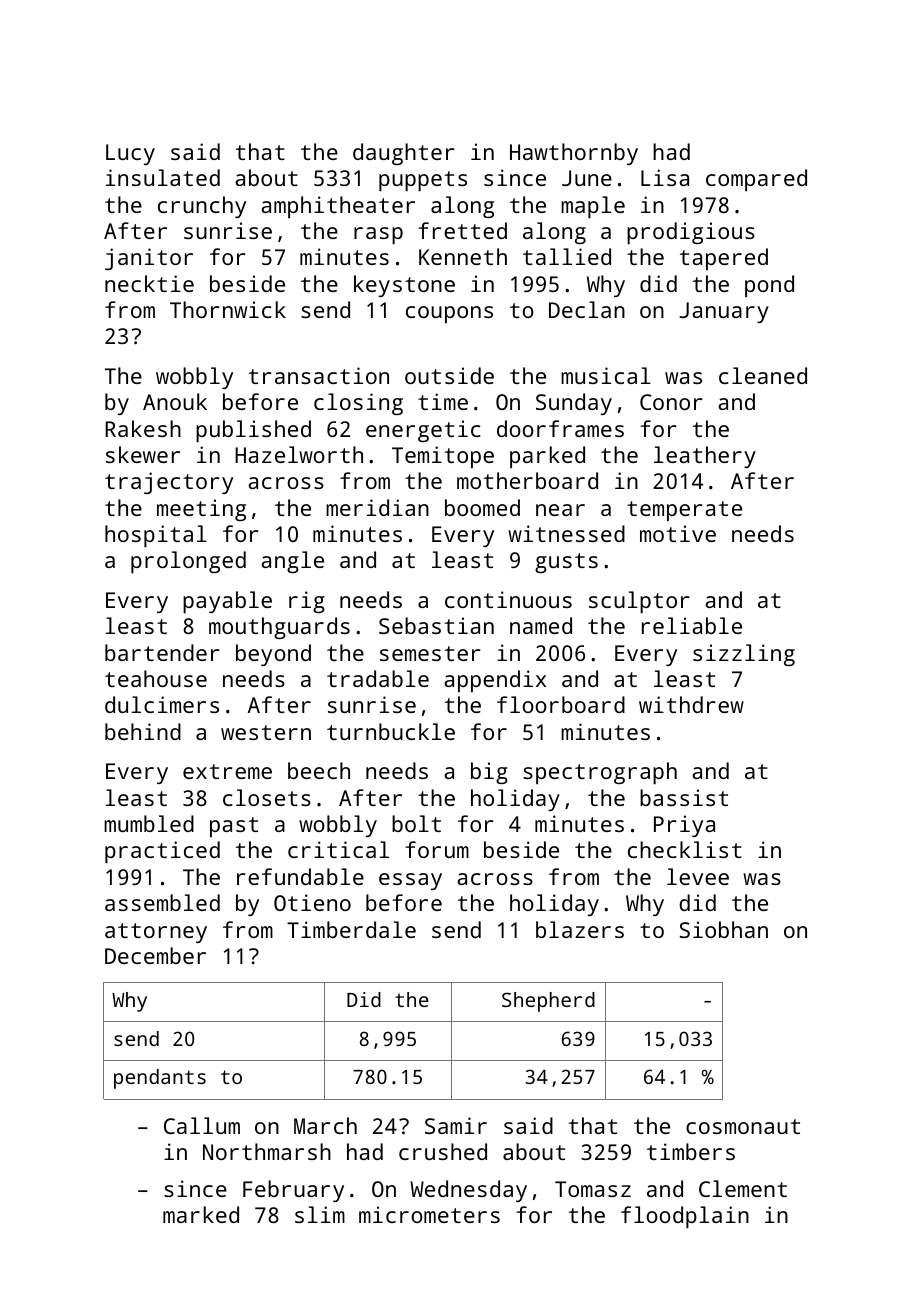 Image resolution: width=924 pixels, height=1314 pixels. I want to click on temperate, so click(684, 511).
